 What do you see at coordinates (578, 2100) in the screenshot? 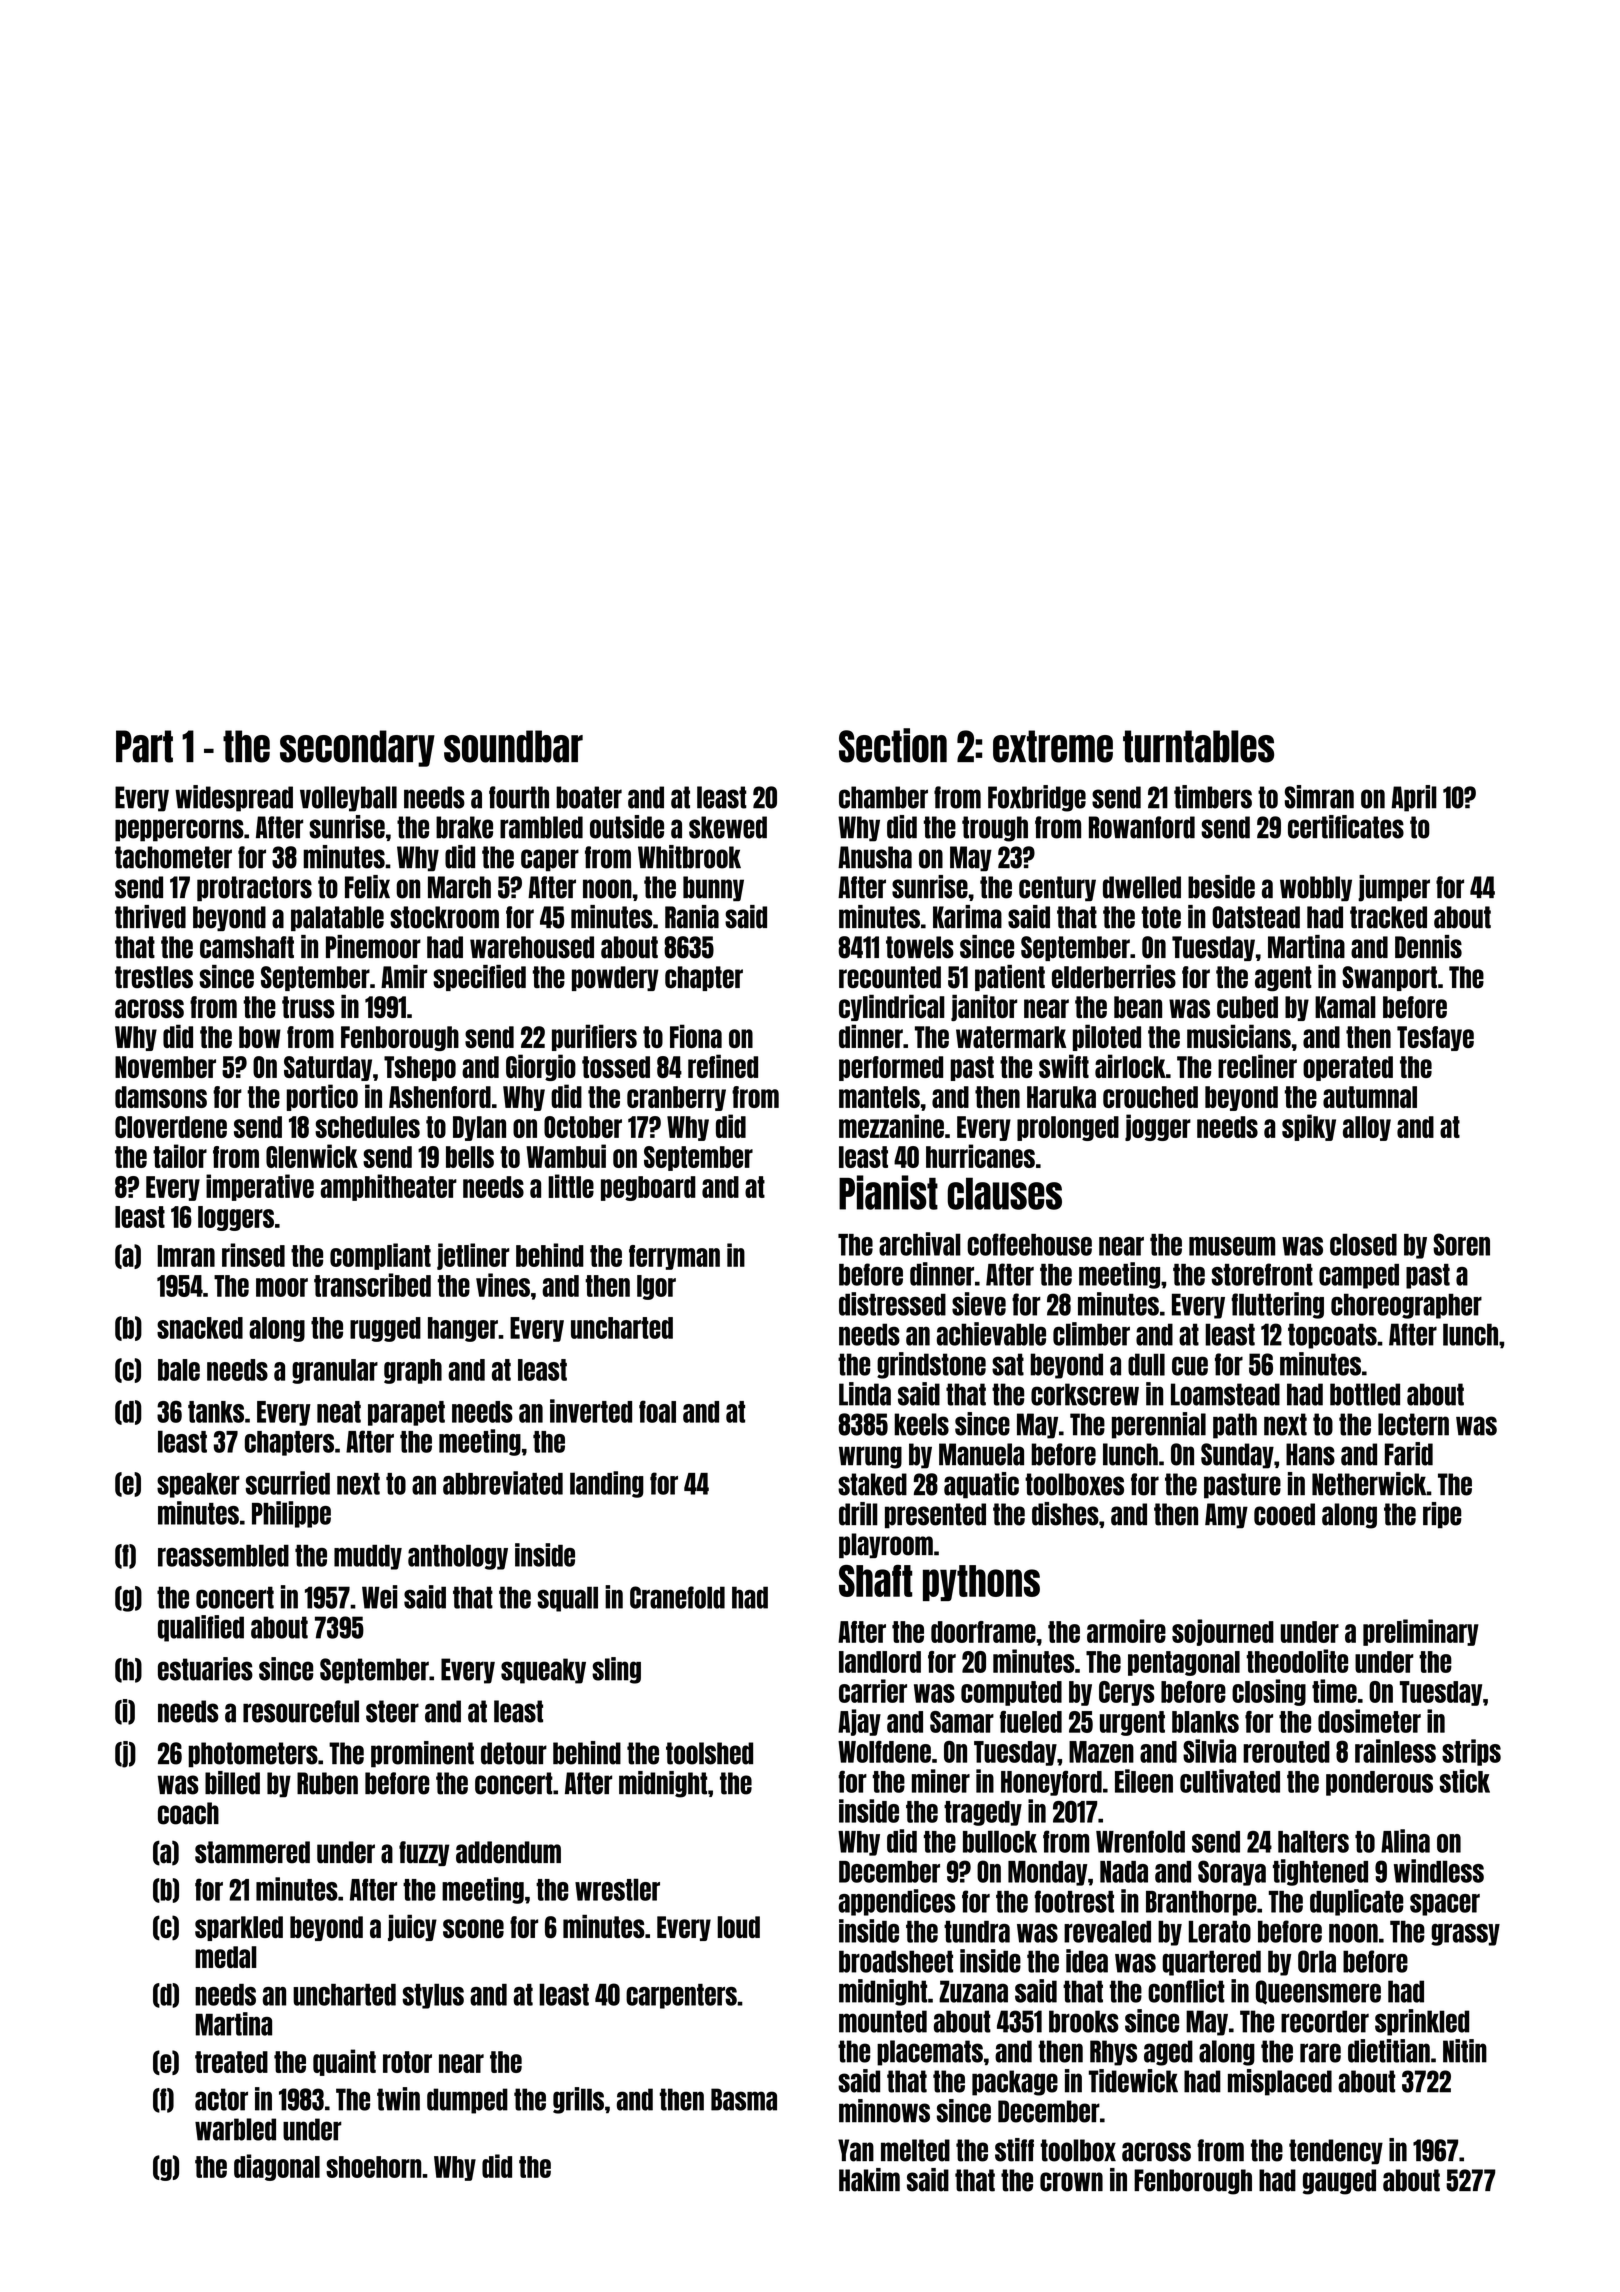
I see `grills` at bounding box center [578, 2100].
